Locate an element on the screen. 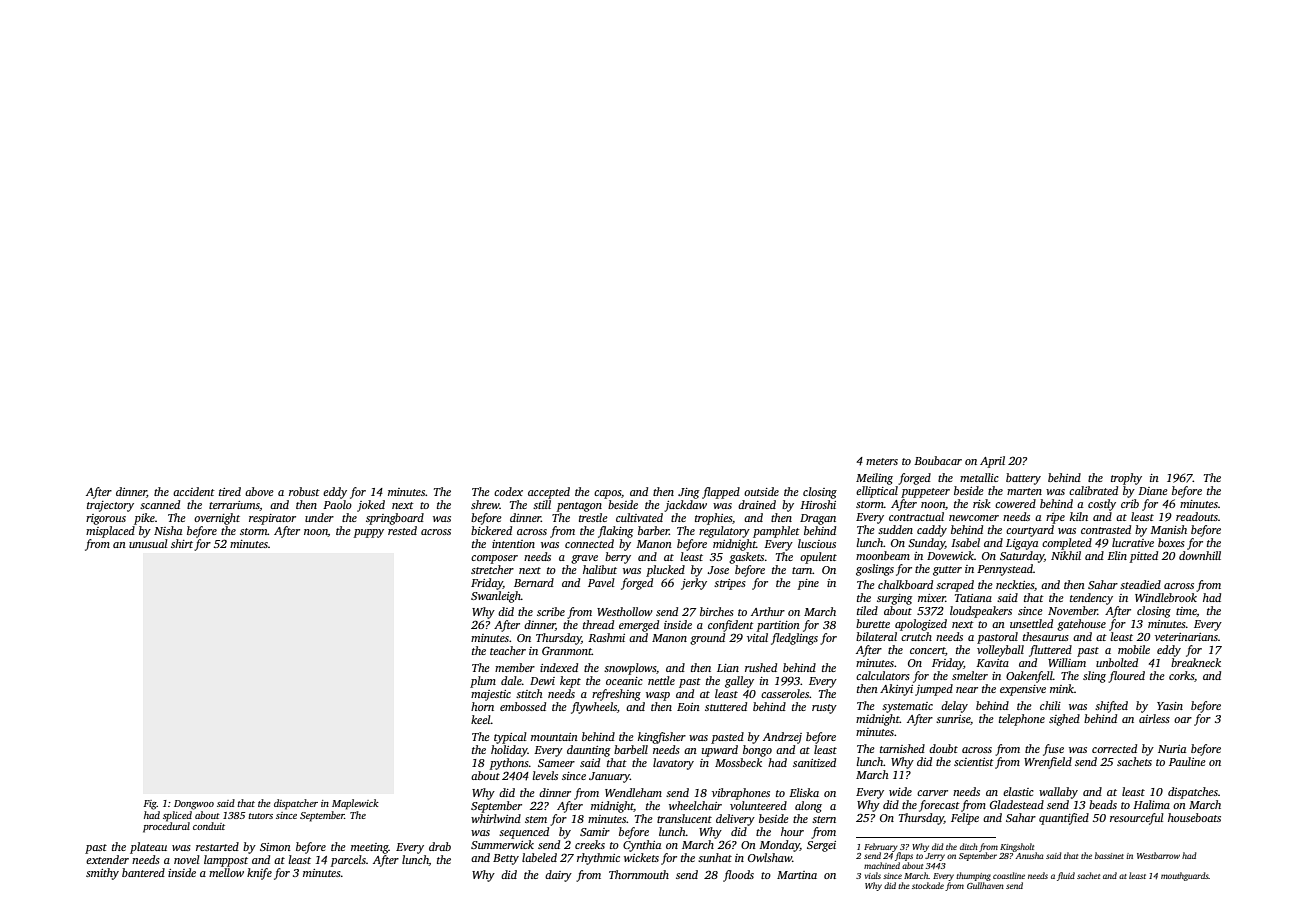 This screenshot has height=924, width=1308. Saturday is located at coordinates (1022, 557).
